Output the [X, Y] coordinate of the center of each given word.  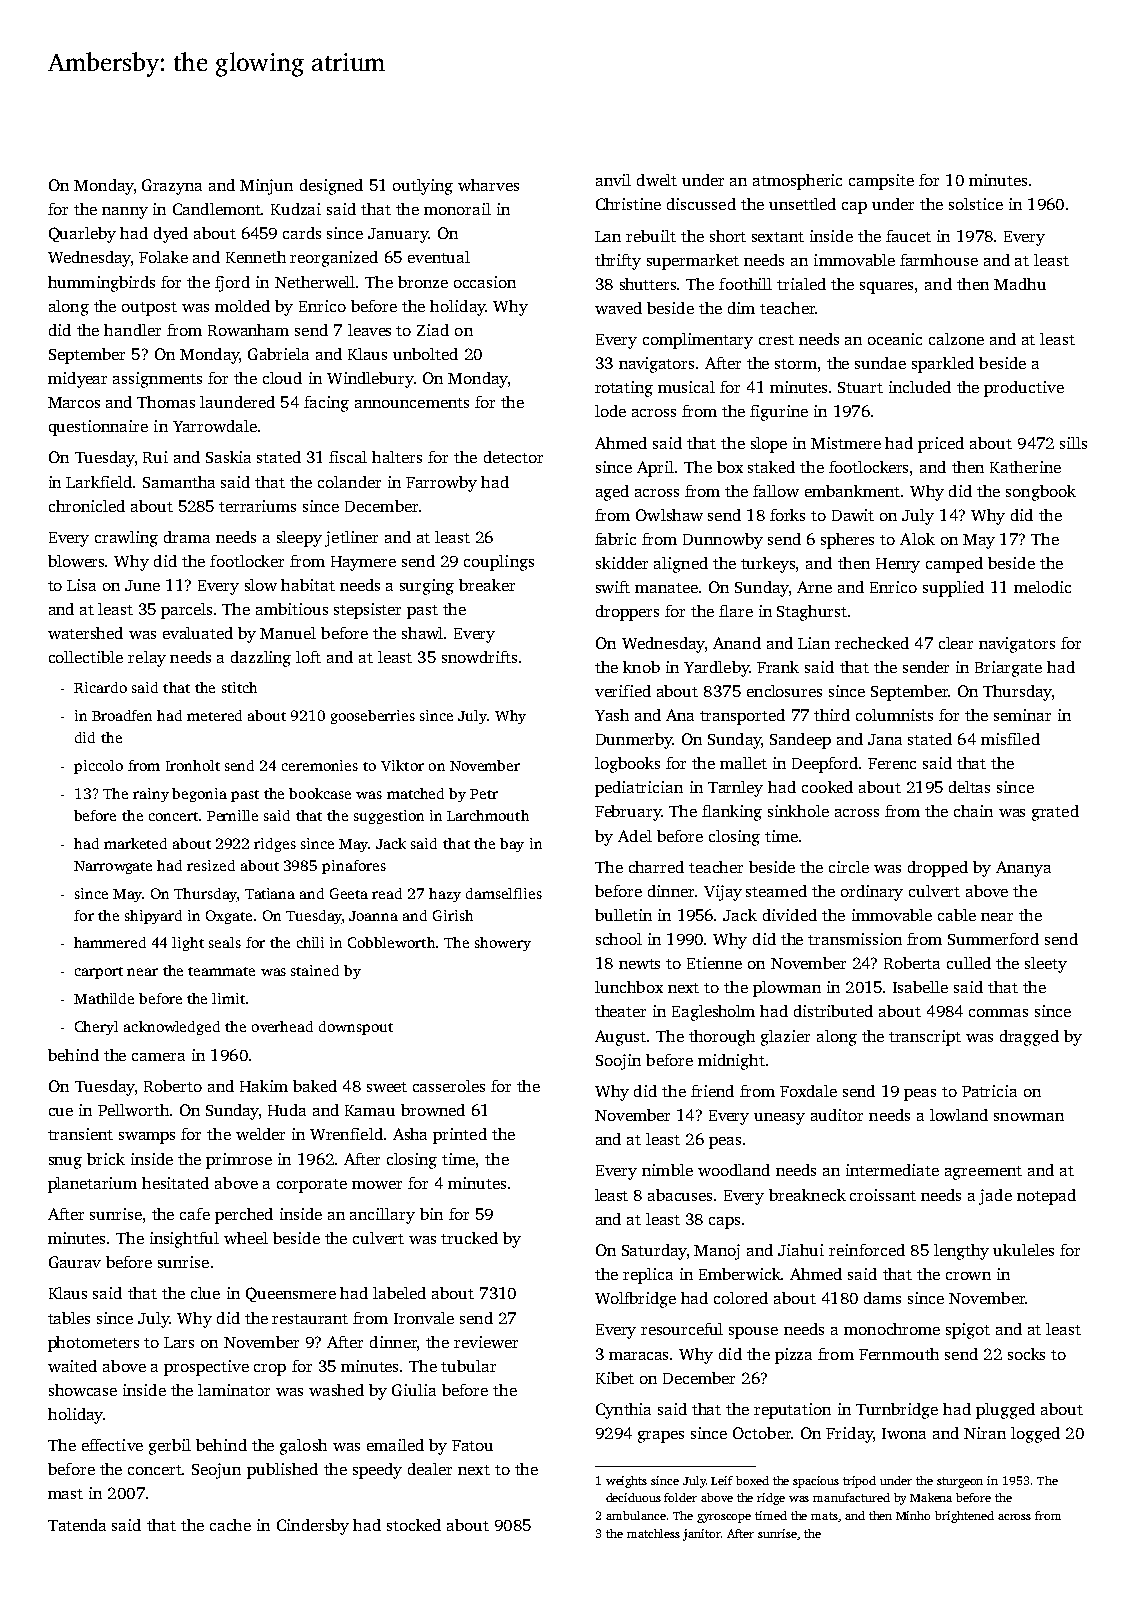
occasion [485, 282]
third [832, 715]
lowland [959, 1115]
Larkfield [100, 482]
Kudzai [296, 209]
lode [610, 411]
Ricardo [100, 687]
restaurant [310, 1319]
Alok [917, 539]
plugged [1005, 1411]
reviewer [486, 1342]
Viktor [402, 765]
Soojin [618, 1062]
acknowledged [172, 1028]
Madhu [1020, 284]
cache [230, 1525]
